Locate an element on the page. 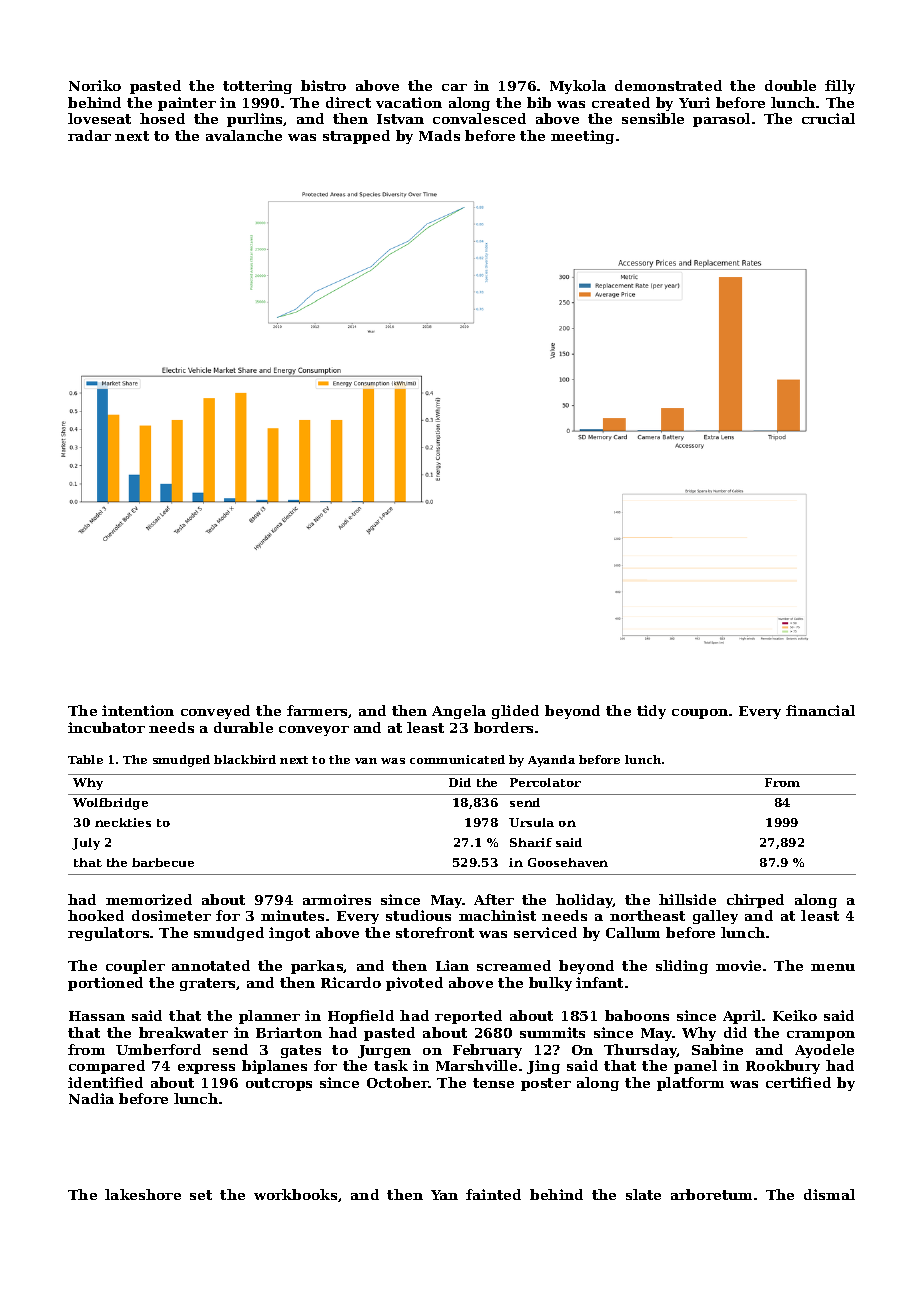 The image size is (924, 1308). vacation is located at coordinates (409, 102).
